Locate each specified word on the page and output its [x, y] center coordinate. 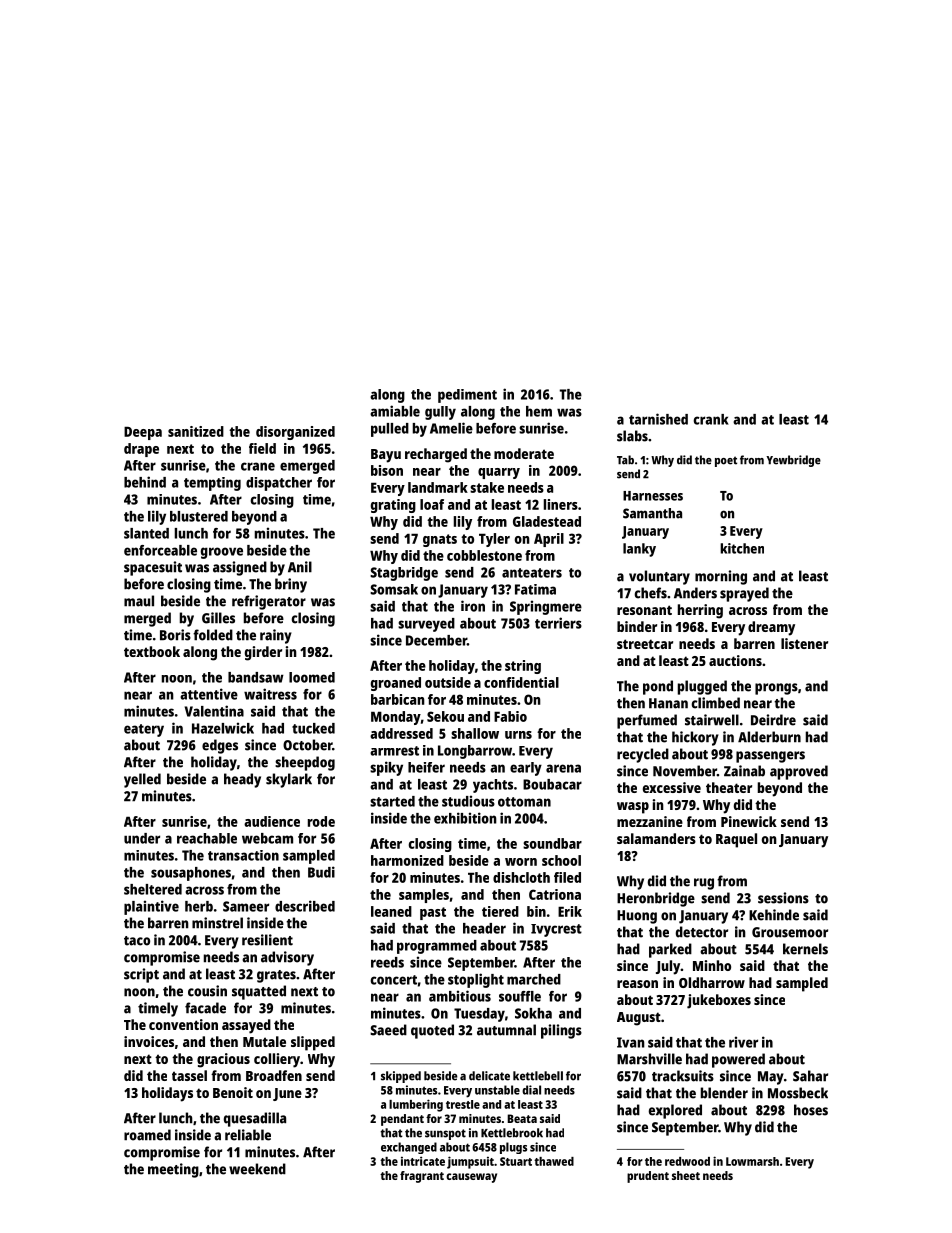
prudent [648, 1177]
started [392, 801]
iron [473, 606]
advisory [287, 958]
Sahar [810, 1076]
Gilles [218, 618]
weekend [257, 1169]
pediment [467, 396]
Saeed [388, 1030]
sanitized [196, 431]
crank [711, 419]
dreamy [771, 628]
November [685, 771]
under [142, 838]
